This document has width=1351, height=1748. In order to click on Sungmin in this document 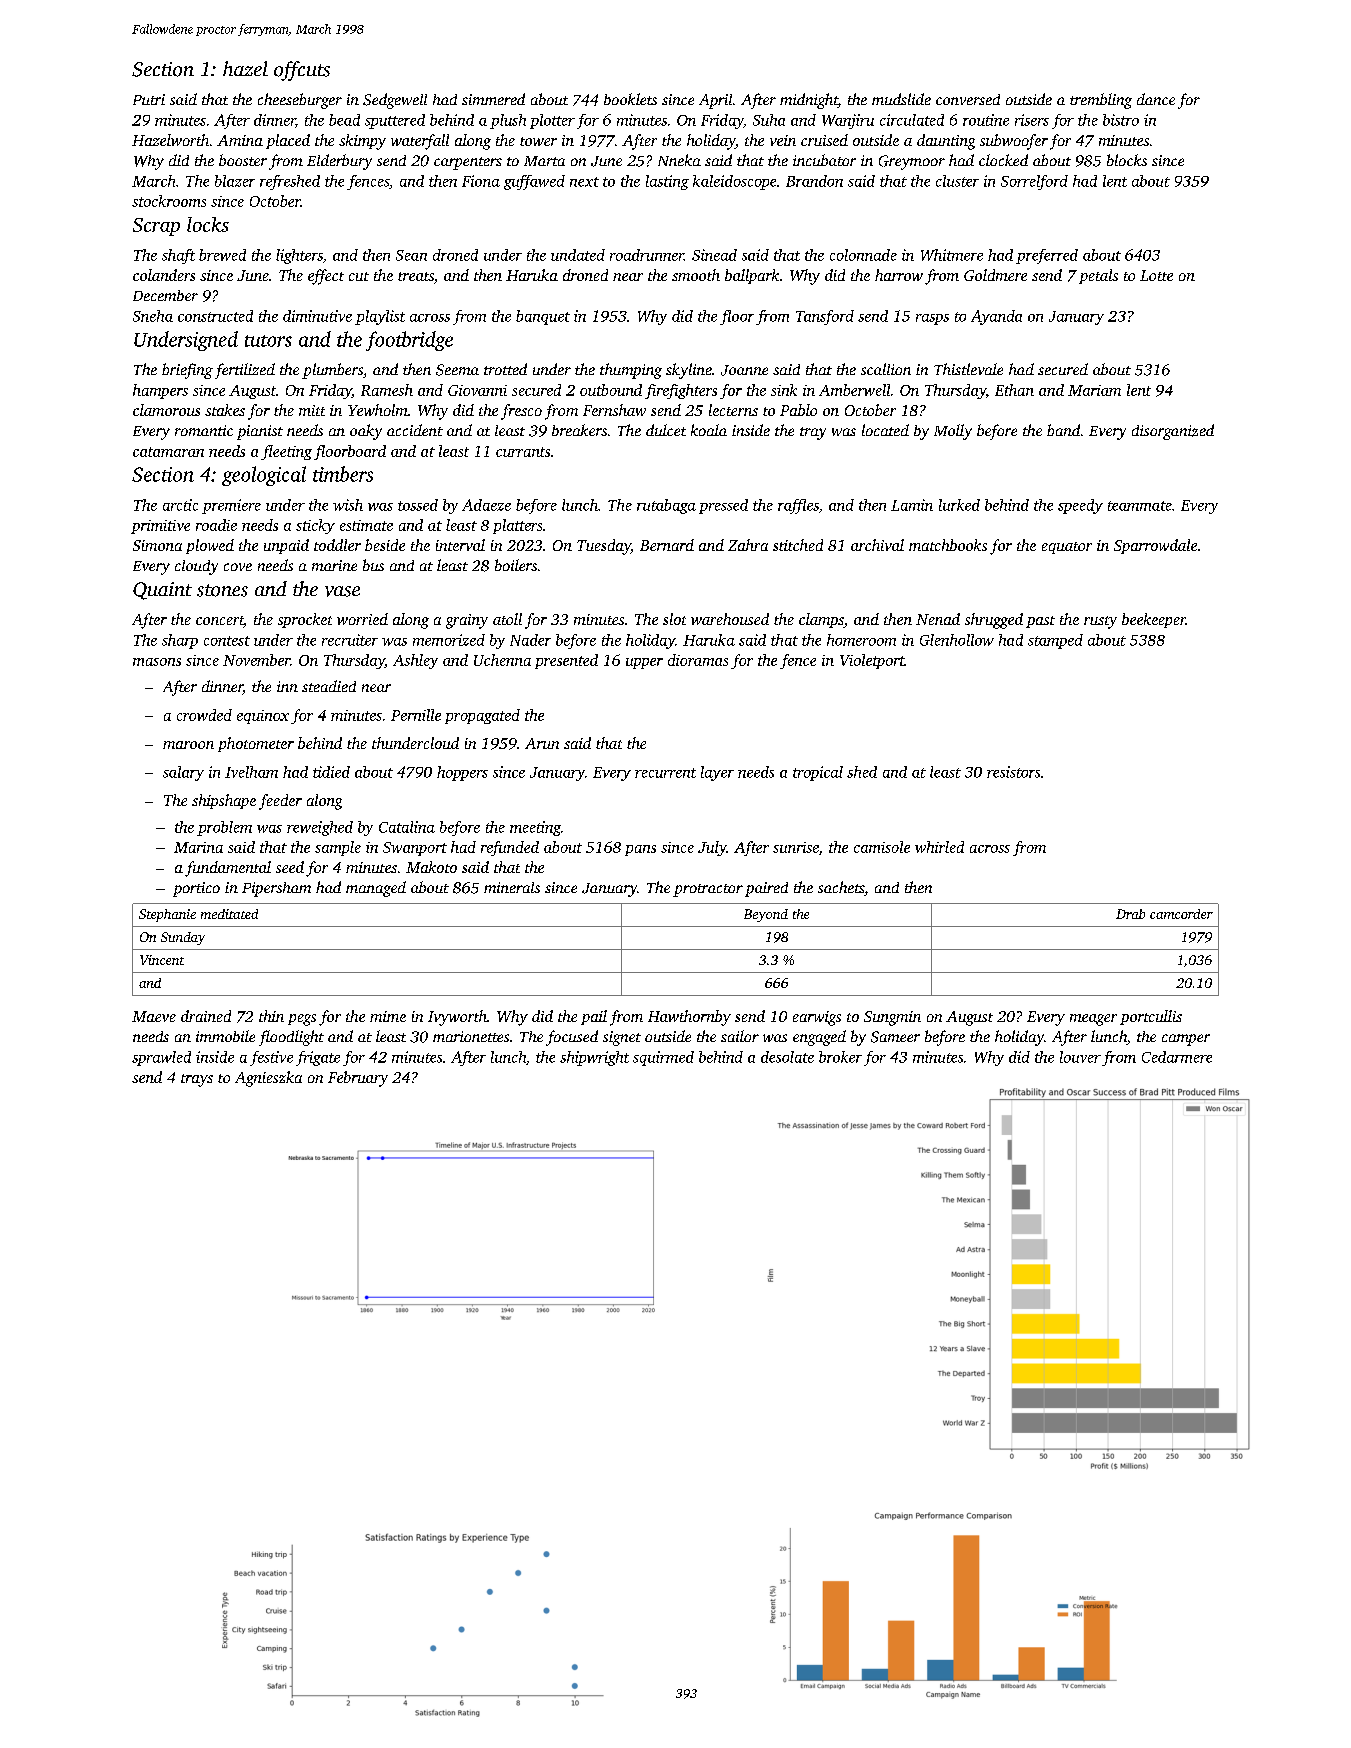, I will do `click(892, 1018)`.
